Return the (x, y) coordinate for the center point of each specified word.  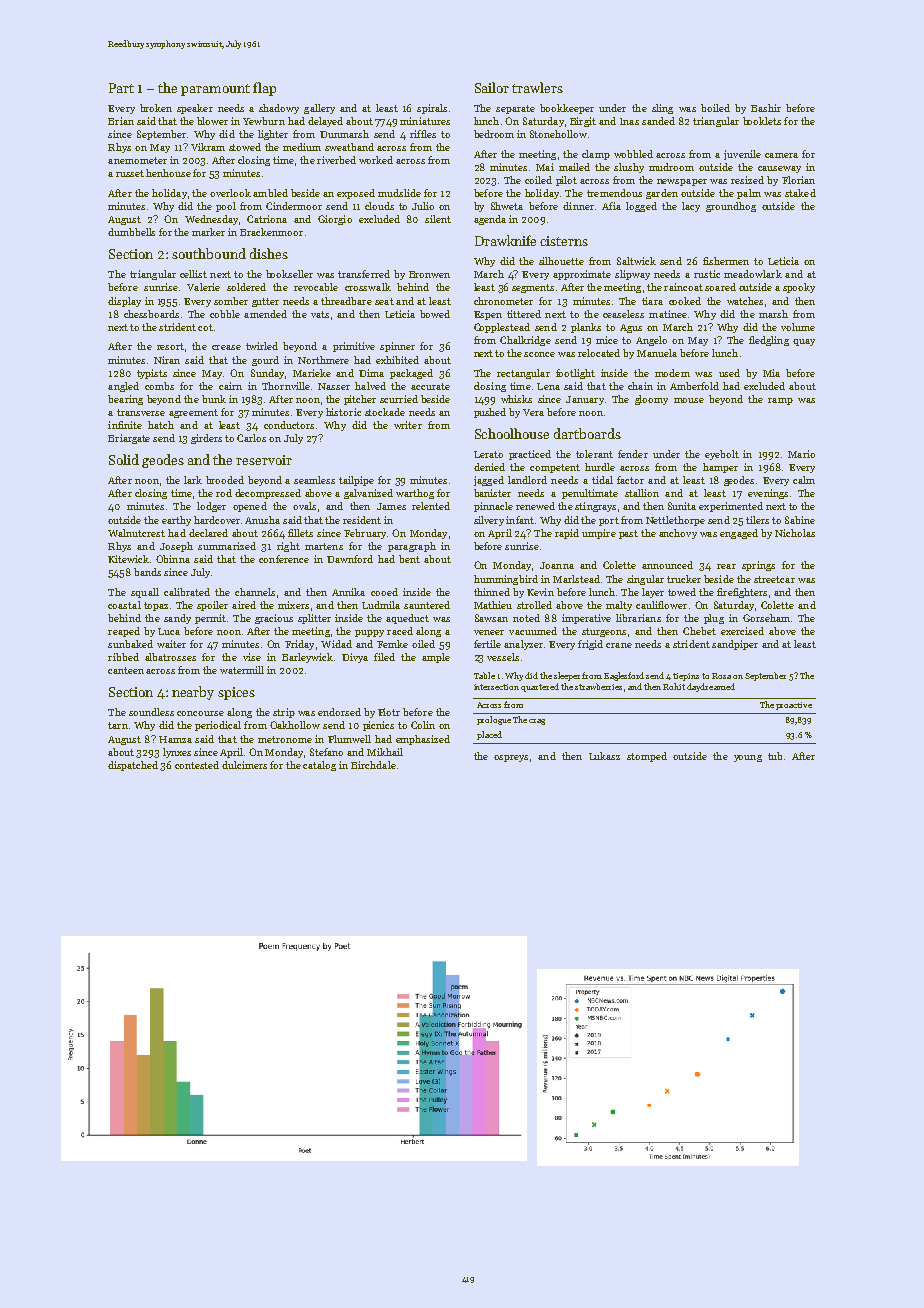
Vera (533, 412)
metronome (285, 739)
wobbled (633, 154)
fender (633, 454)
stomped (647, 757)
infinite (125, 425)
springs (758, 566)
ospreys (511, 758)
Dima (371, 373)
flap (264, 89)
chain (640, 386)
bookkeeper (567, 109)
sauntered (427, 605)
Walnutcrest (136, 533)
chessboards (151, 314)
